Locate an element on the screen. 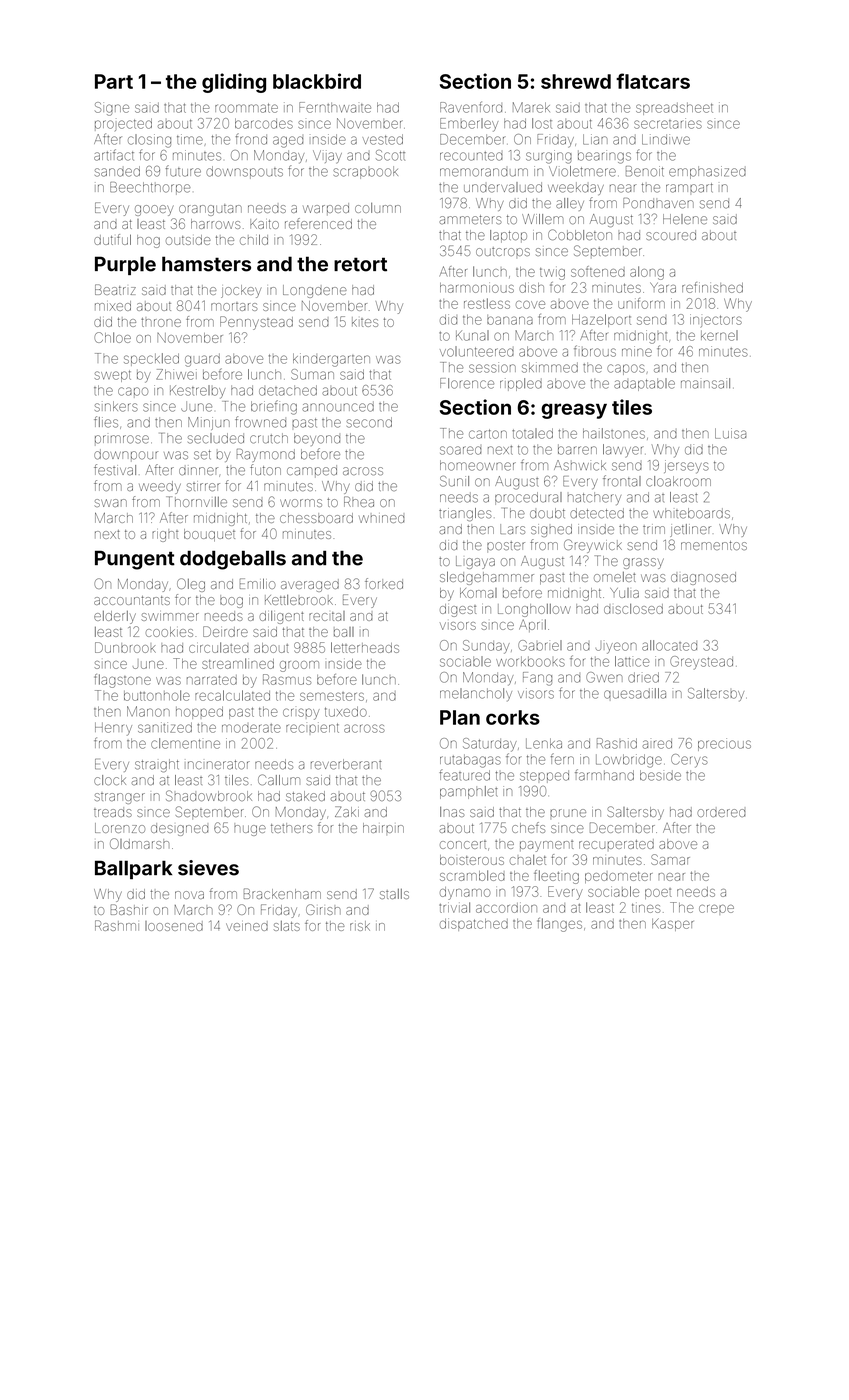  Luisa is located at coordinates (730, 433).
